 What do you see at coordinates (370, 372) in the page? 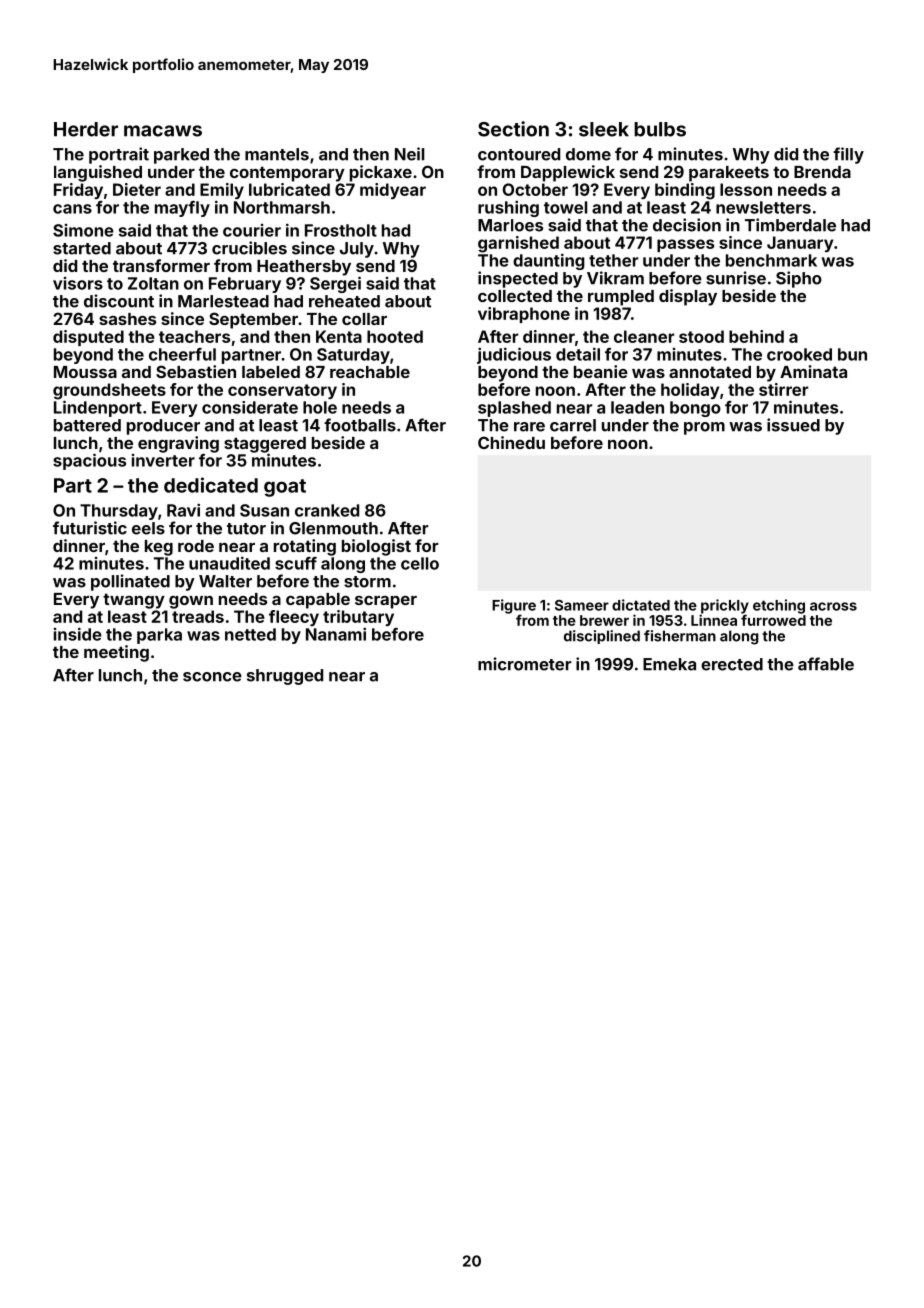
I see `reachable` at bounding box center [370, 372].
